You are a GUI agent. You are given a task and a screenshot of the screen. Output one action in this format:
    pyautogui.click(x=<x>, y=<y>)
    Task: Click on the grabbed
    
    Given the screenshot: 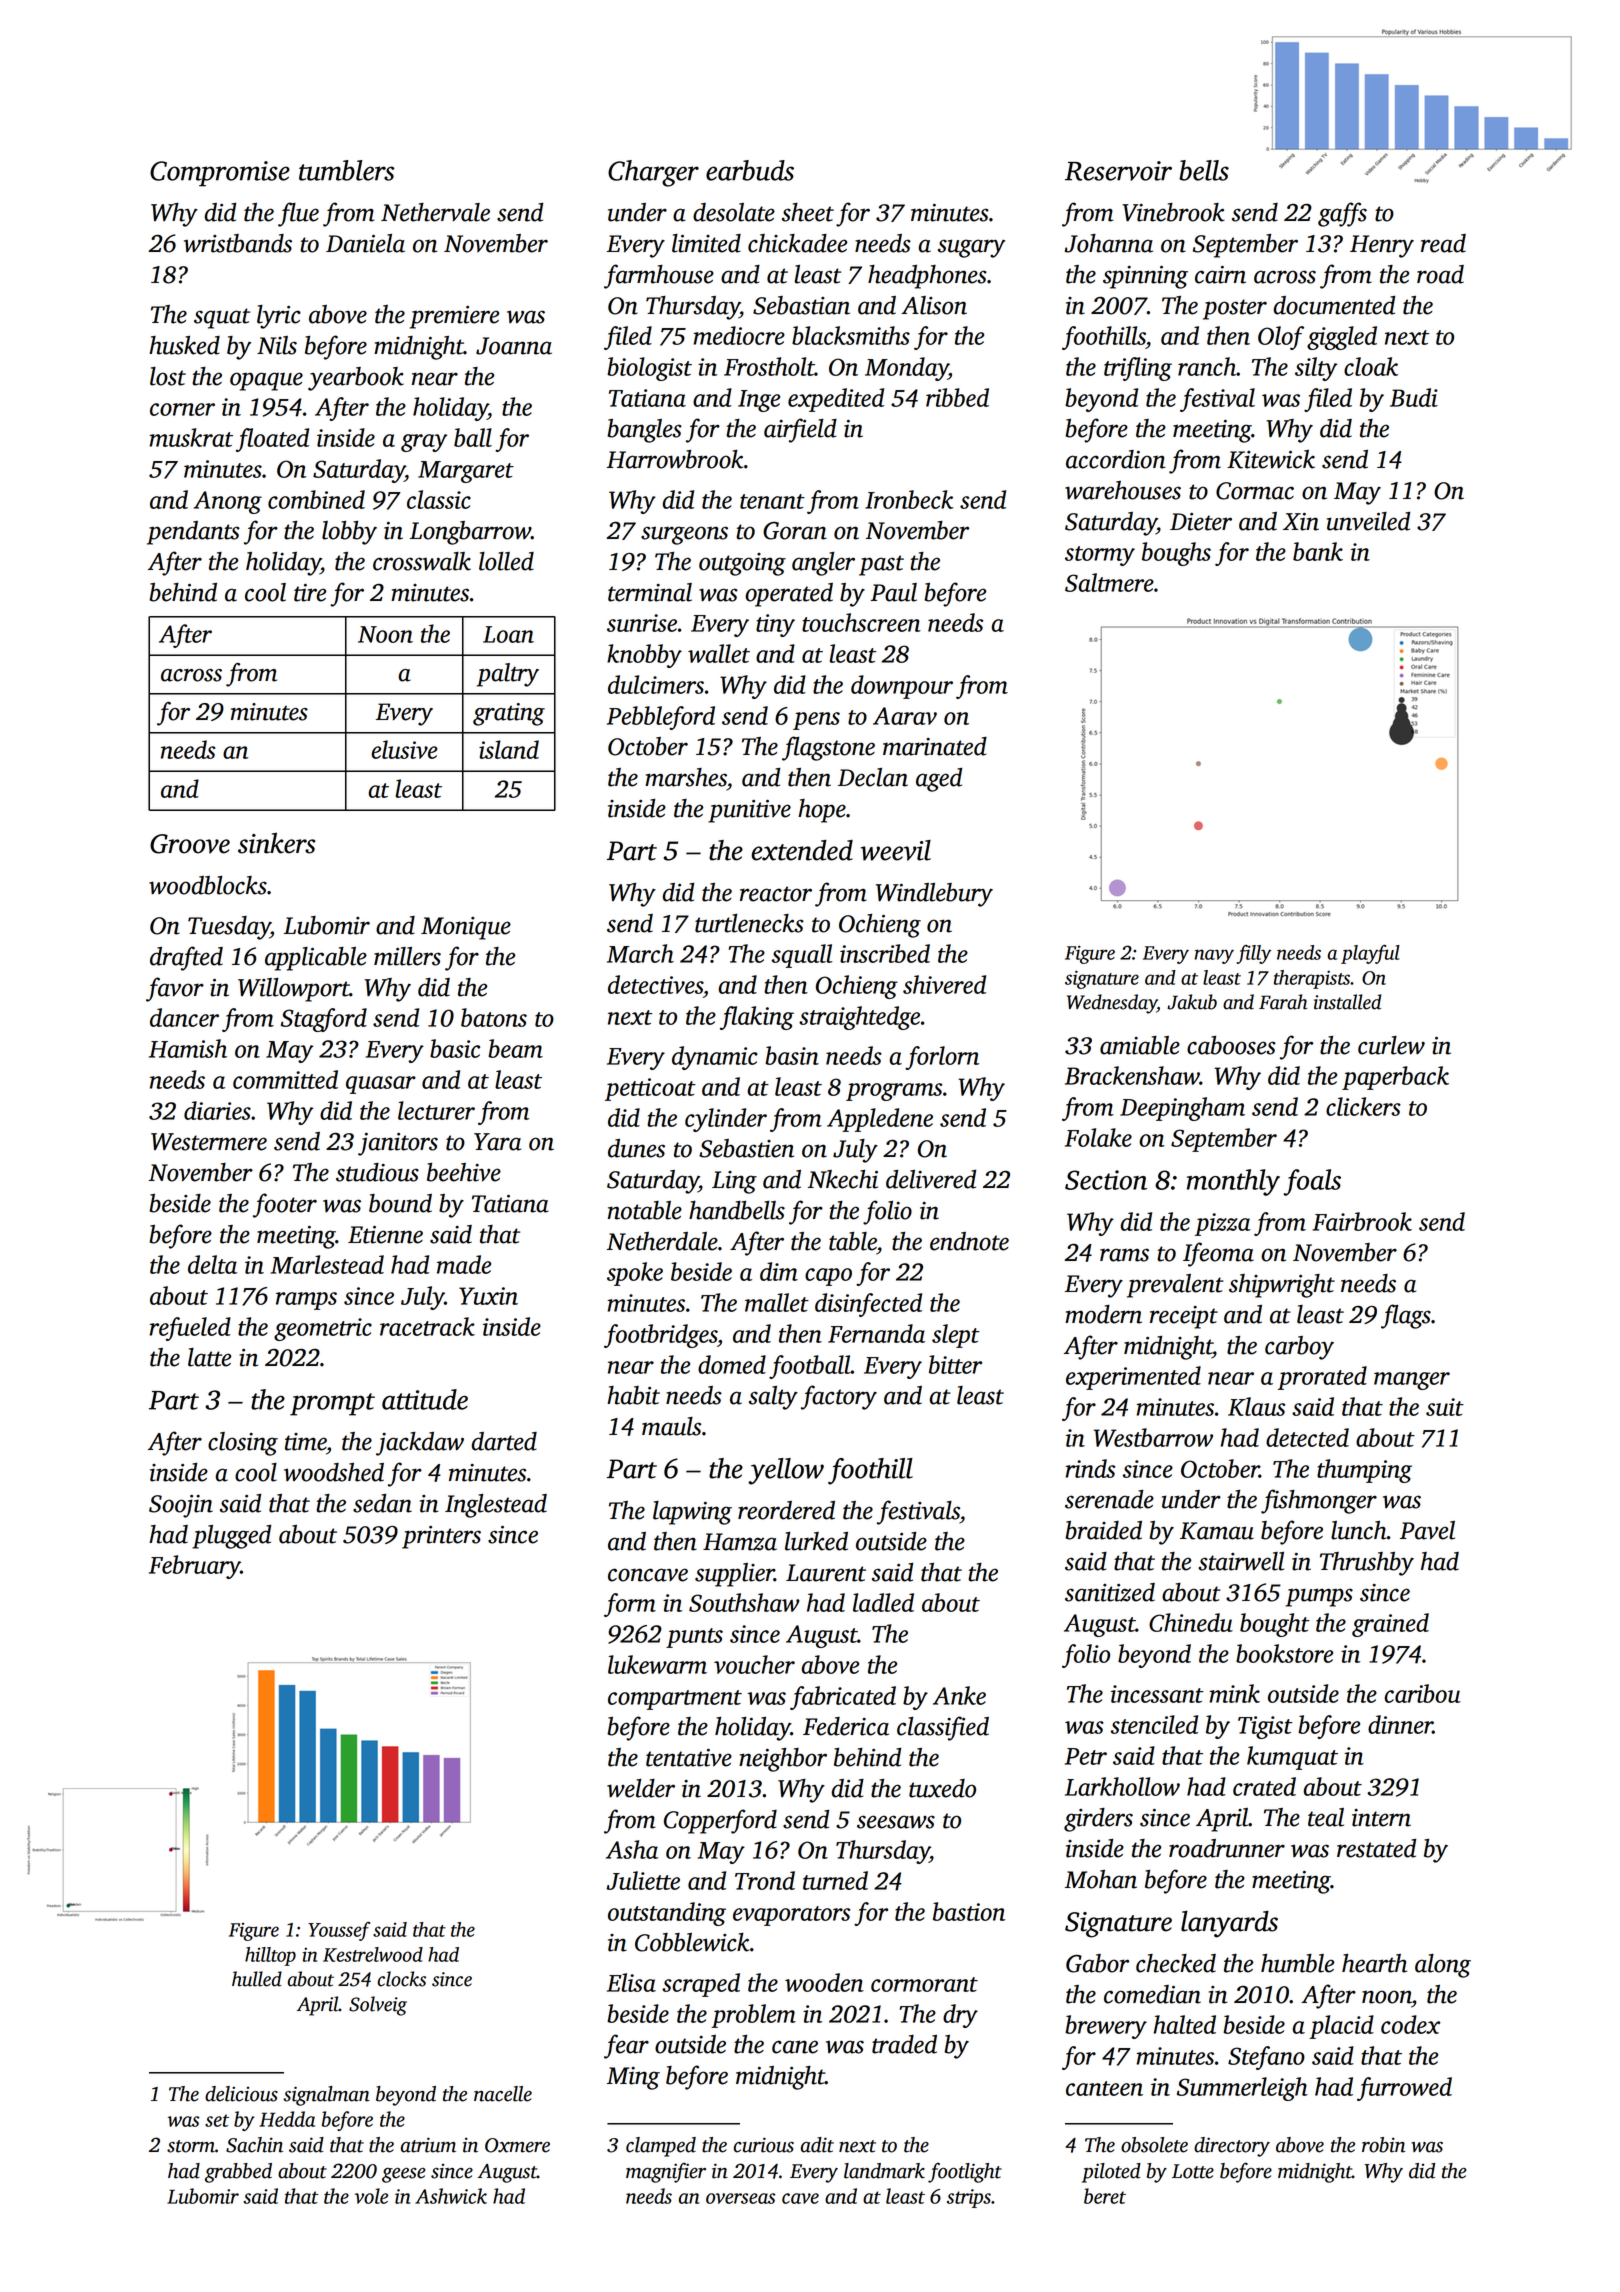 What is the action you would take?
    pyautogui.click(x=238, y=2173)
